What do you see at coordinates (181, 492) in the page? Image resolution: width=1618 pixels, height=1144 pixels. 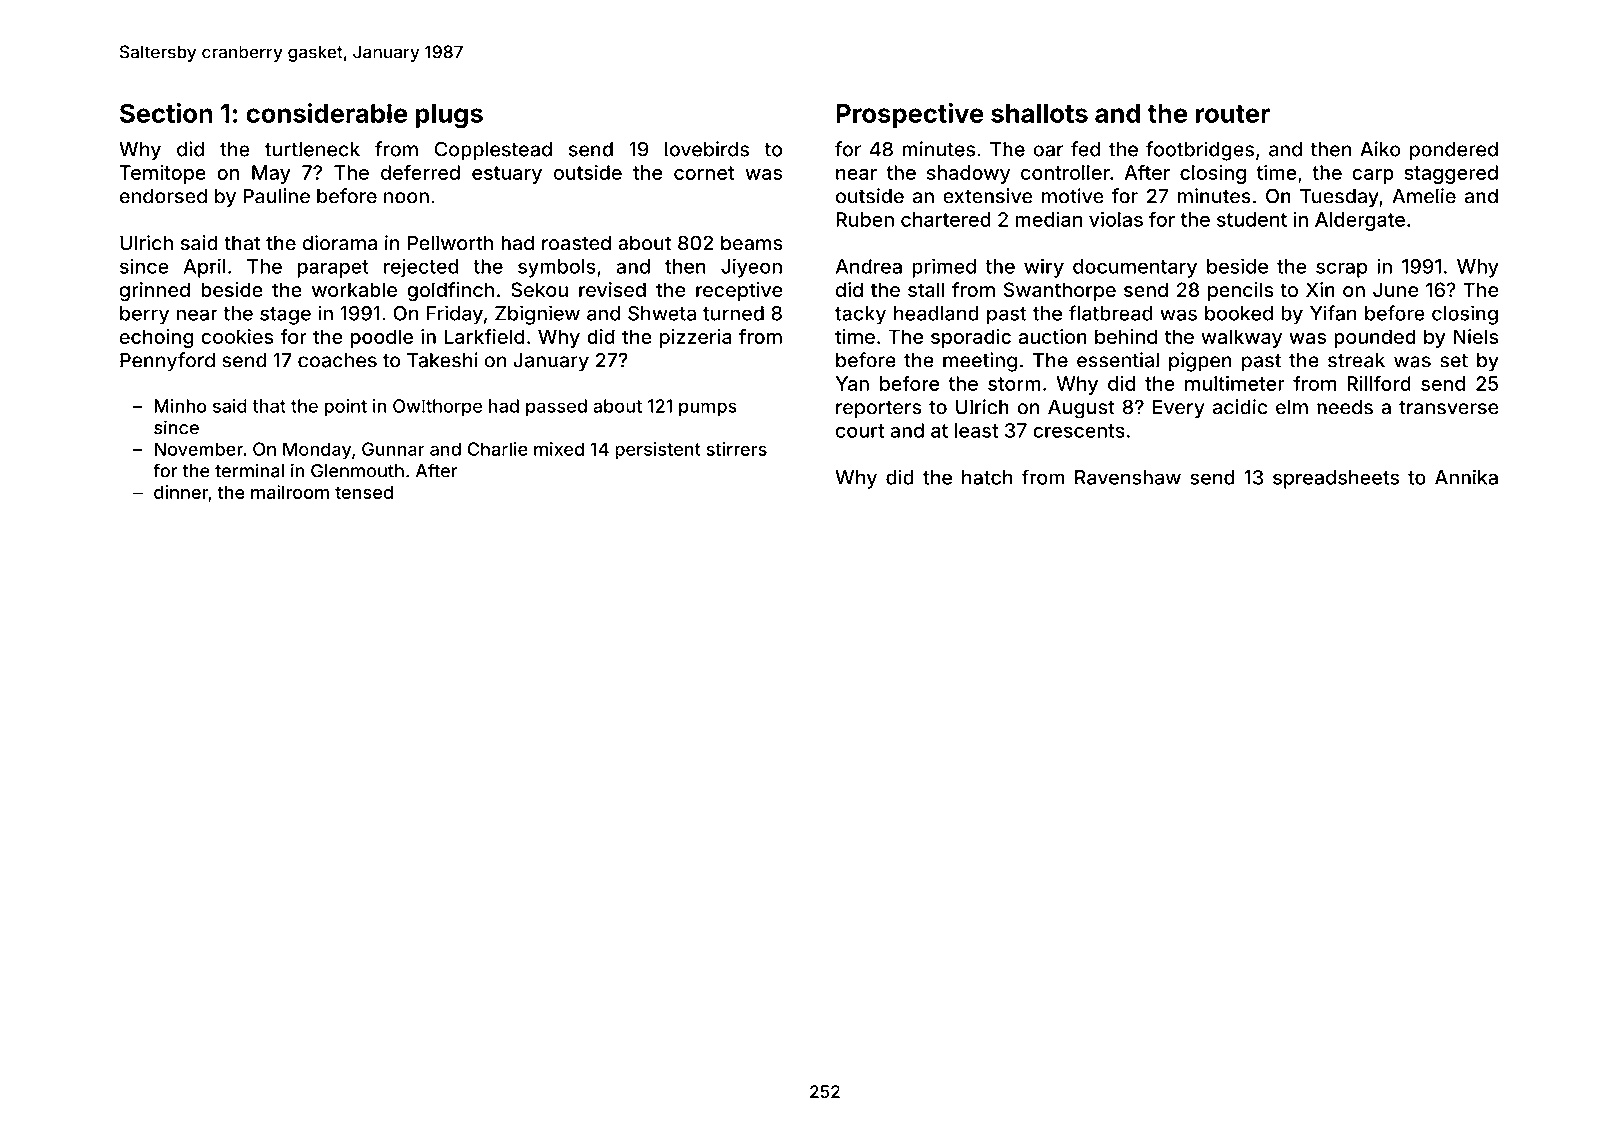 I see `dinner` at bounding box center [181, 492].
